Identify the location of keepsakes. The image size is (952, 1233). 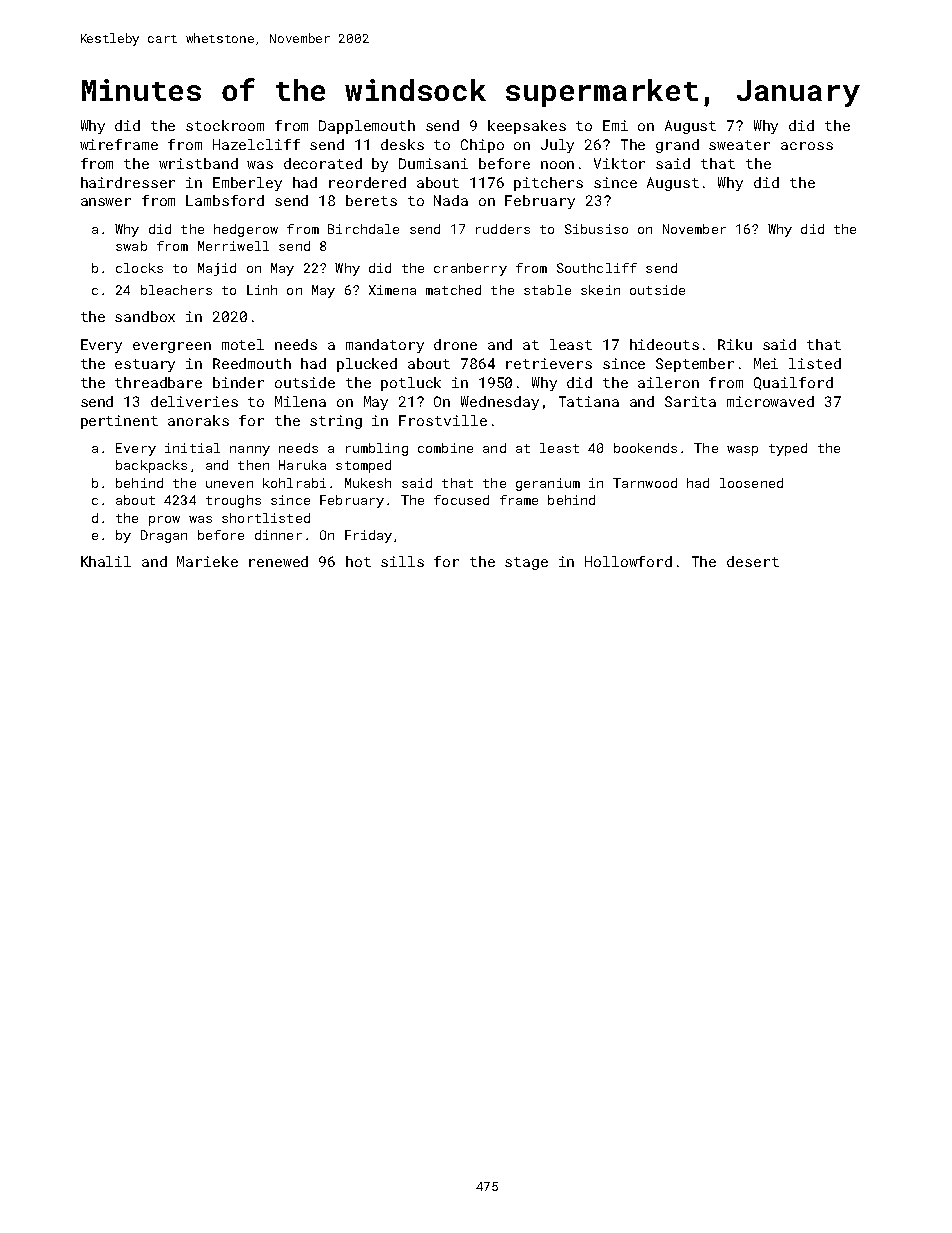
(527, 127).
